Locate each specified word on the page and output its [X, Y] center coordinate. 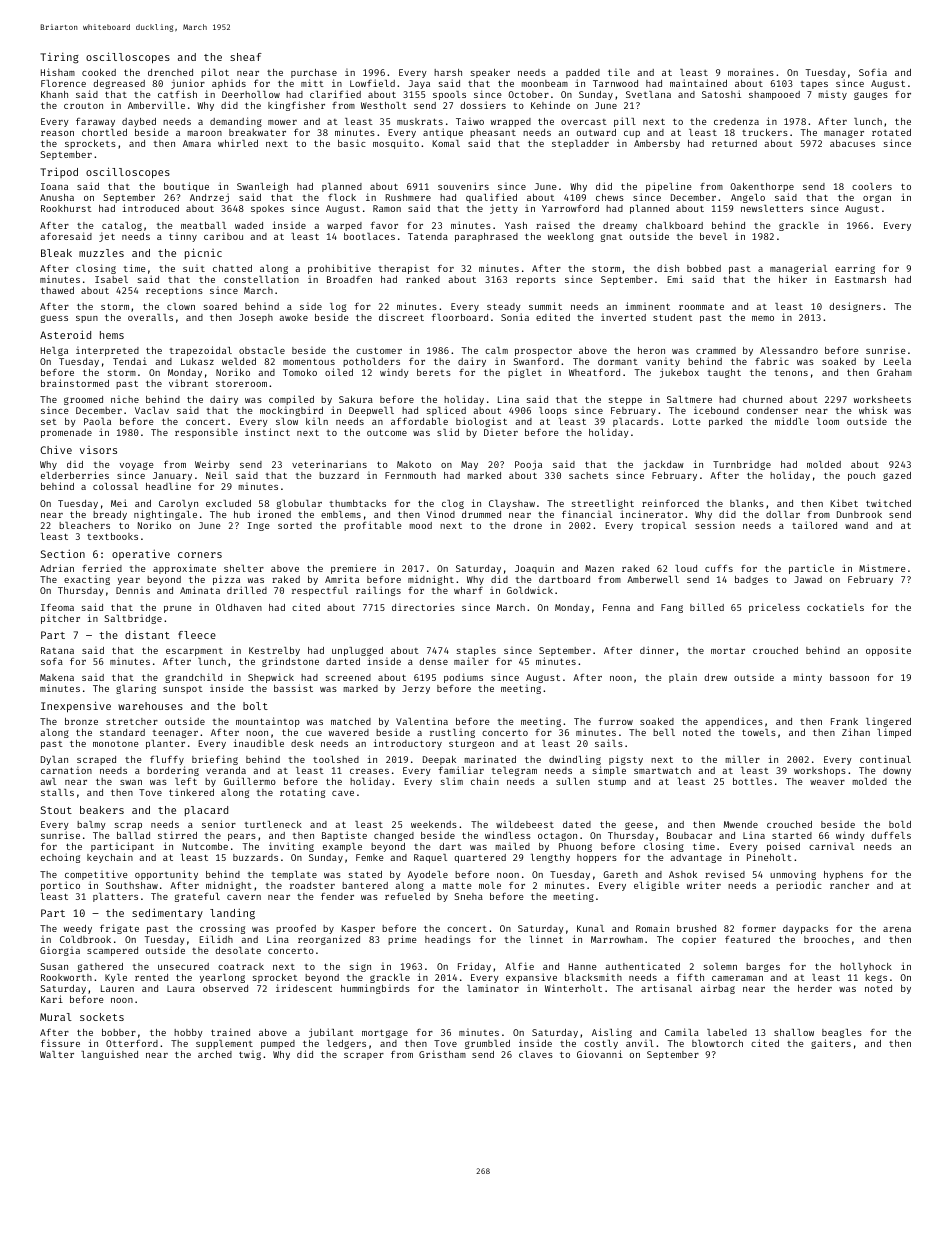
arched [215, 1054]
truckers [765, 132]
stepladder [580, 144]
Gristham [442, 1054]
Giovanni [600, 1054]
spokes [267, 209]
